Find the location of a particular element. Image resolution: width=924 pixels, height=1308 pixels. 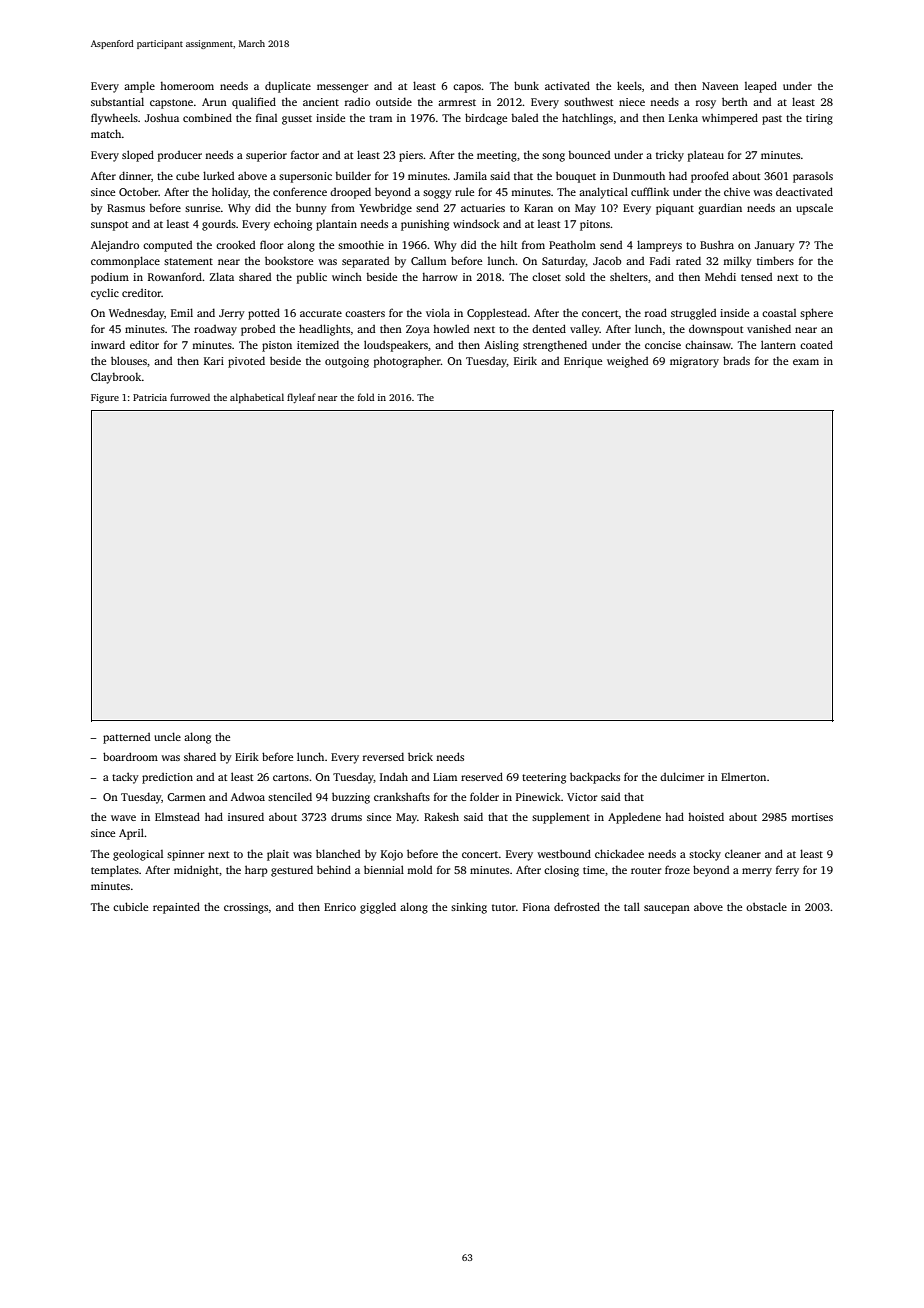

bunk is located at coordinates (526, 85).
